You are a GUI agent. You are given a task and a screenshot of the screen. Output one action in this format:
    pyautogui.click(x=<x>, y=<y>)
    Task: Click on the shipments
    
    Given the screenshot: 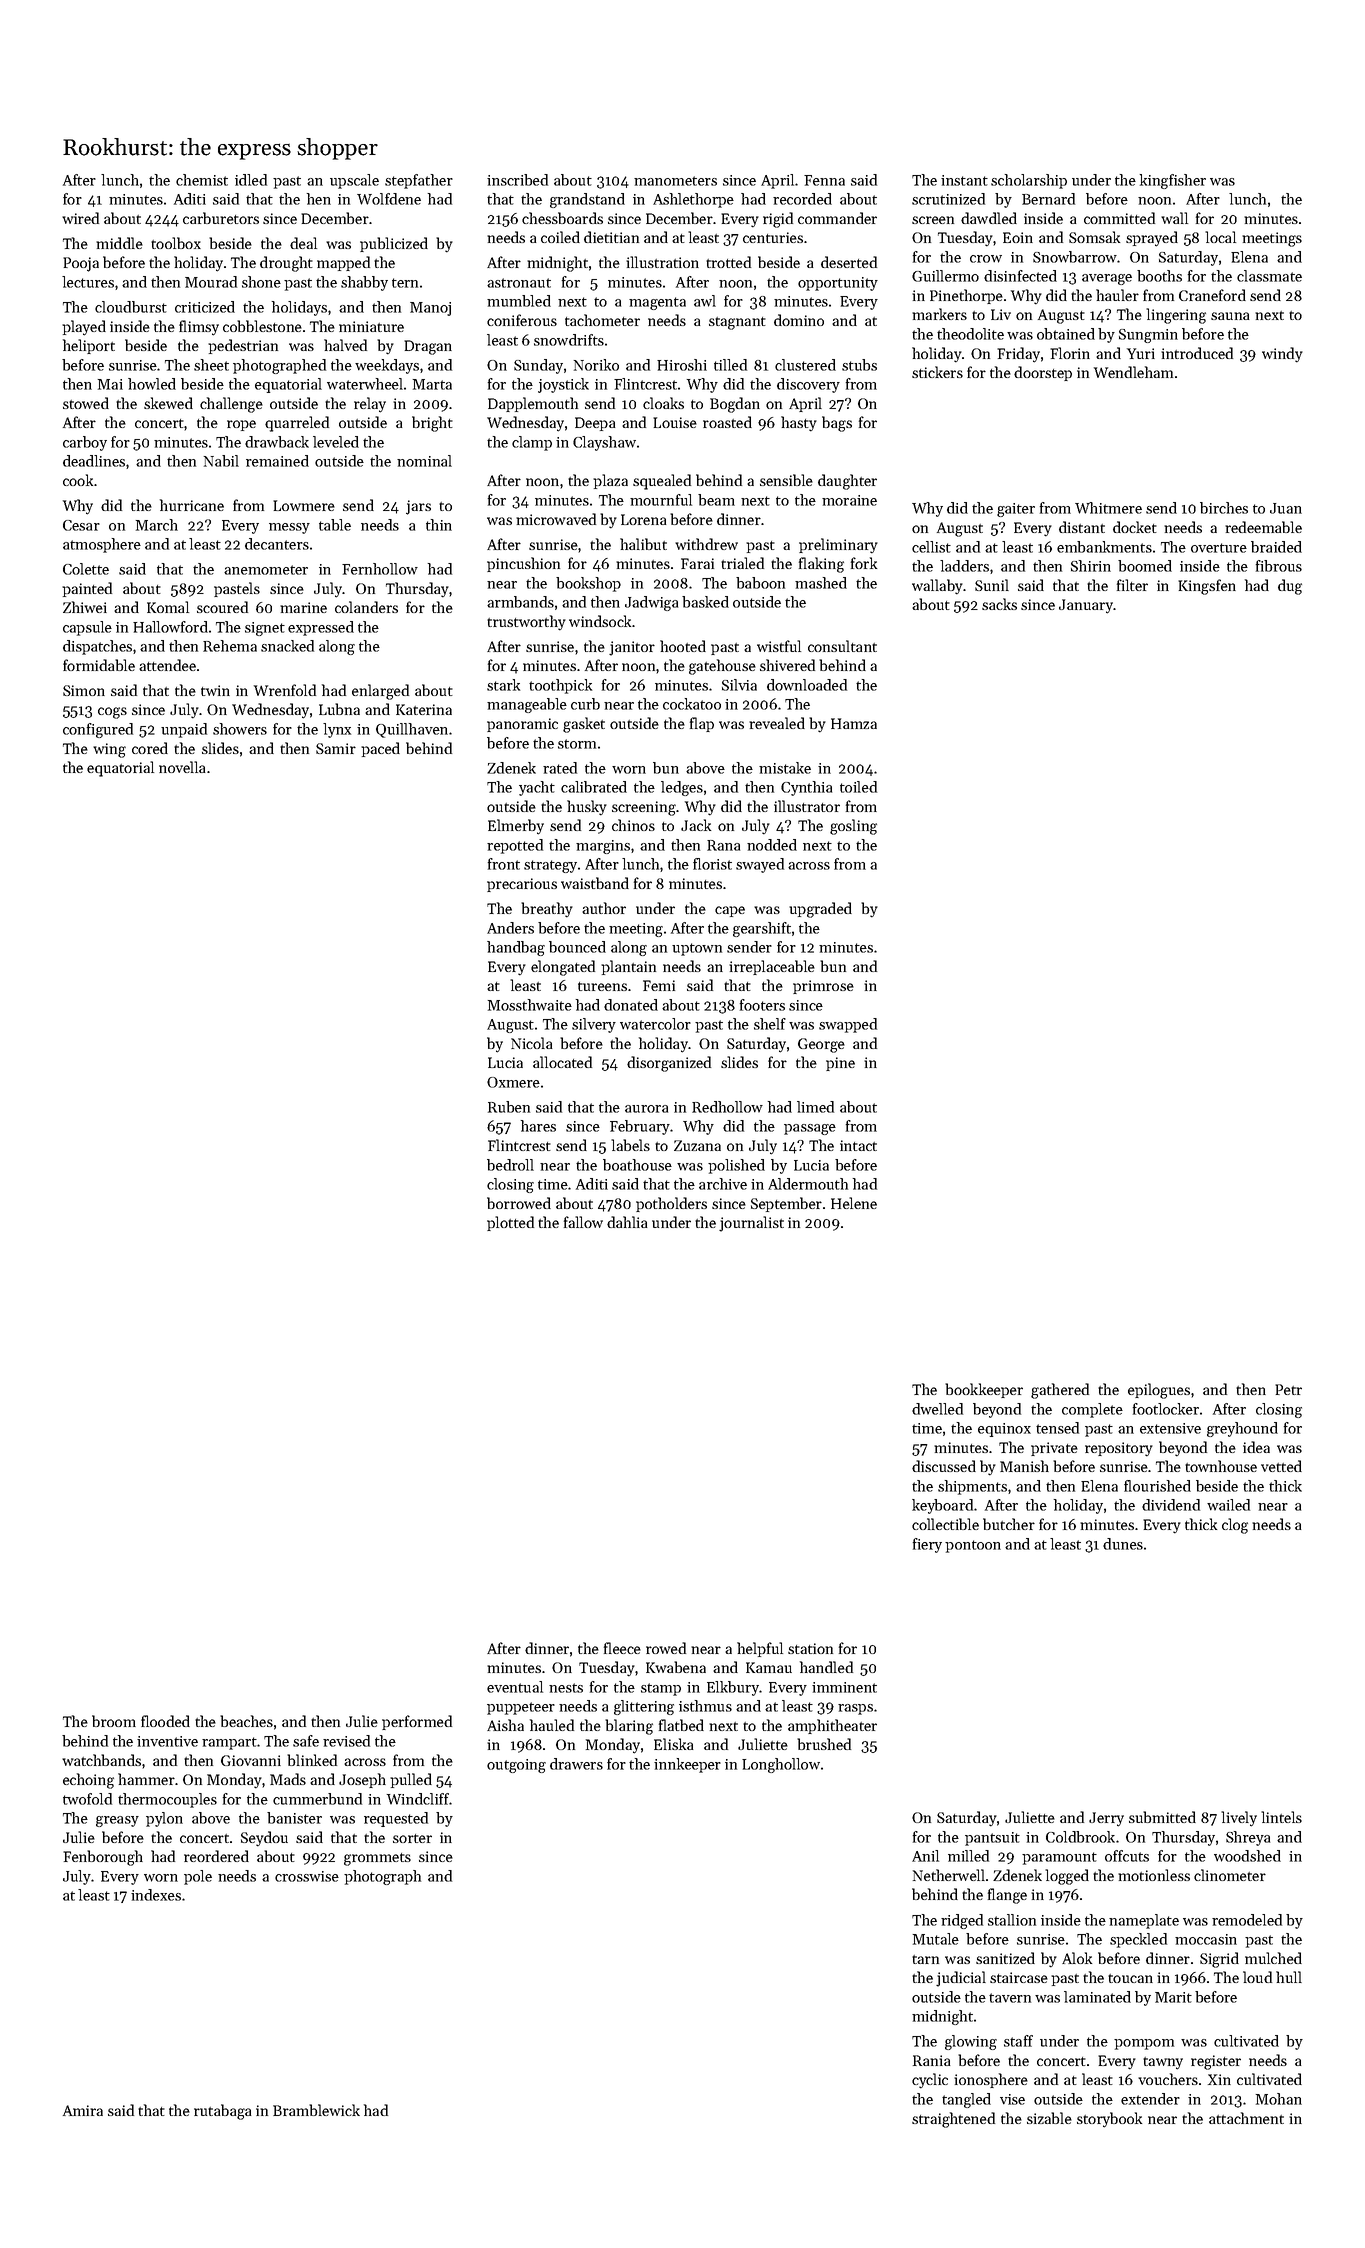 What is the action you would take?
    pyautogui.click(x=972, y=1487)
